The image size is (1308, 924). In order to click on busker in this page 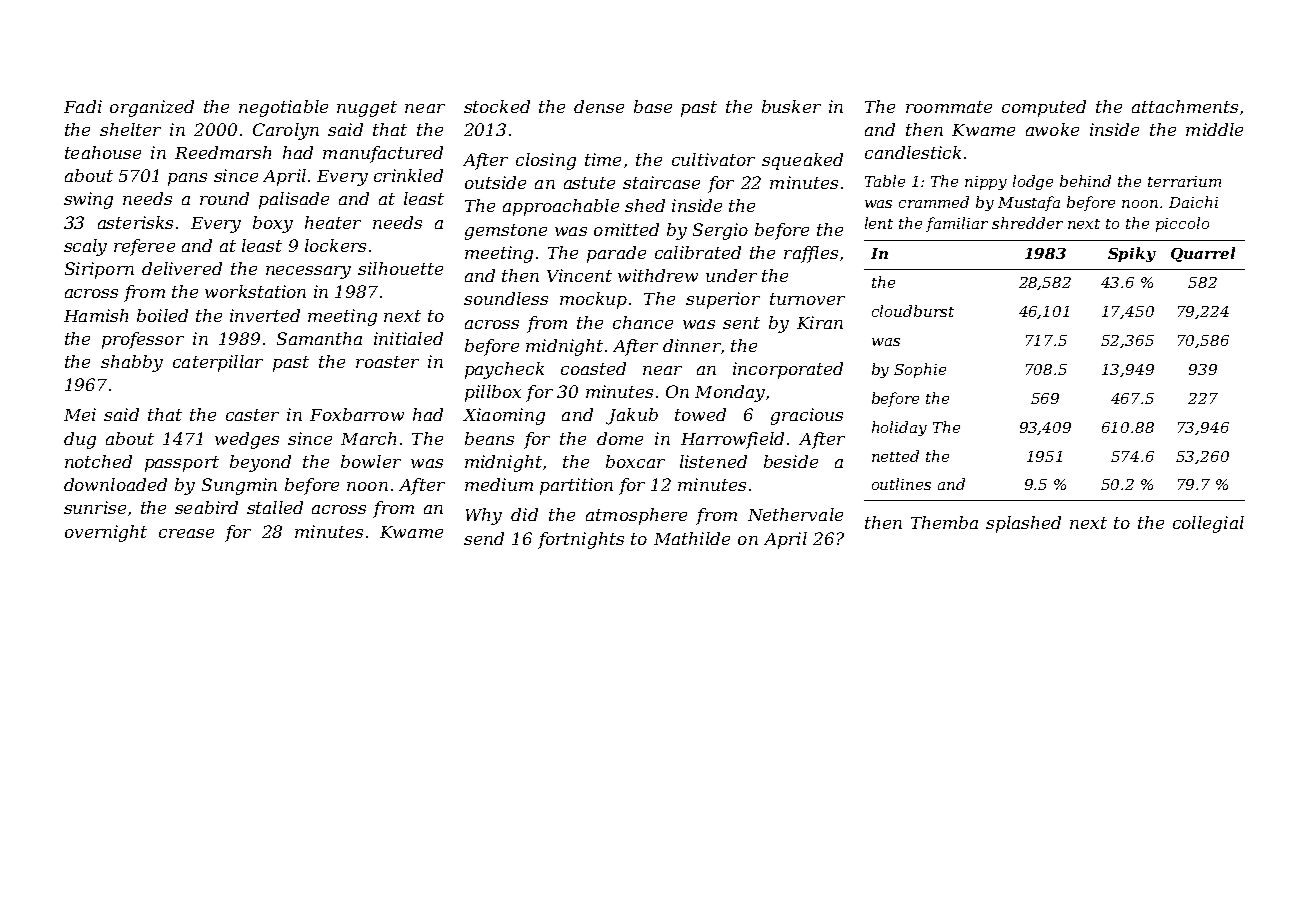, I will do `click(791, 106)`.
